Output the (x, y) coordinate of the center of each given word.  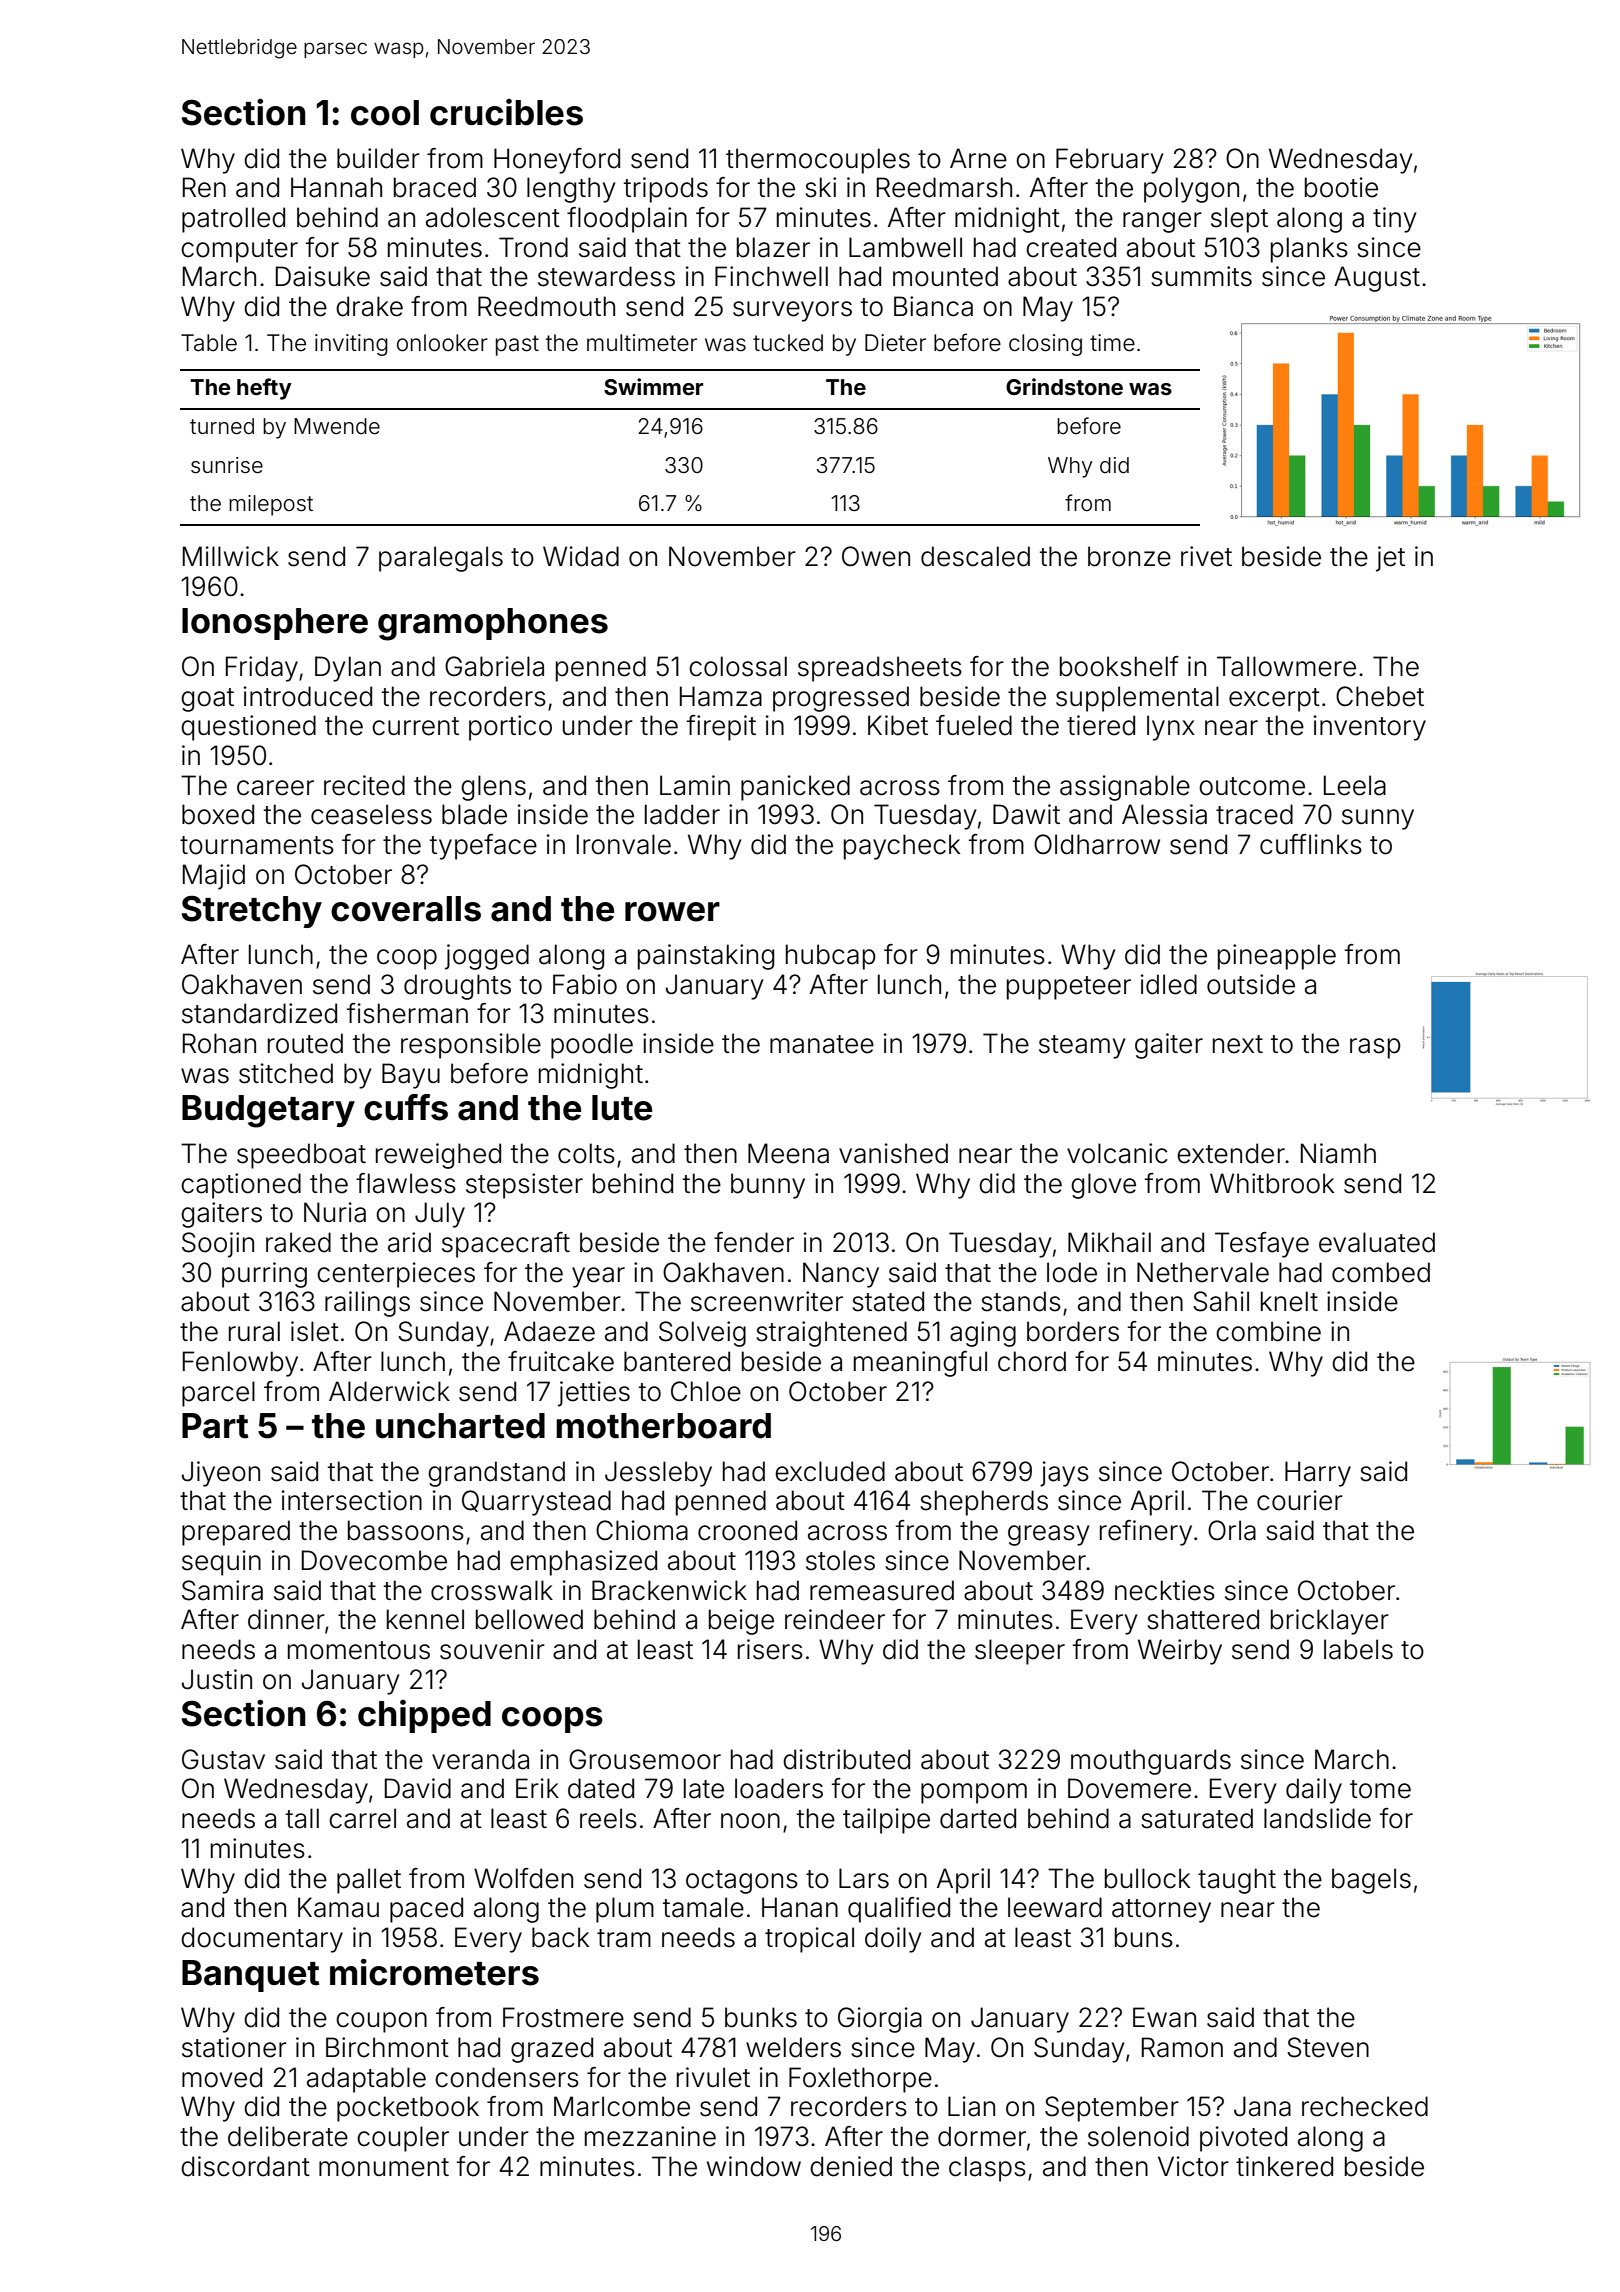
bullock (1147, 1878)
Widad (581, 556)
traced (1254, 814)
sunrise (227, 465)
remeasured (882, 1590)
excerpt (1274, 700)
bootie (1341, 187)
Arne (978, 158)
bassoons (406, 1530)
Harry (1318, 1474)
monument (384, 2167)
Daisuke (323, 276)
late (704, 1788)
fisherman (407, 1013)
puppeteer (1069, 988)
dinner (286, 1619)
